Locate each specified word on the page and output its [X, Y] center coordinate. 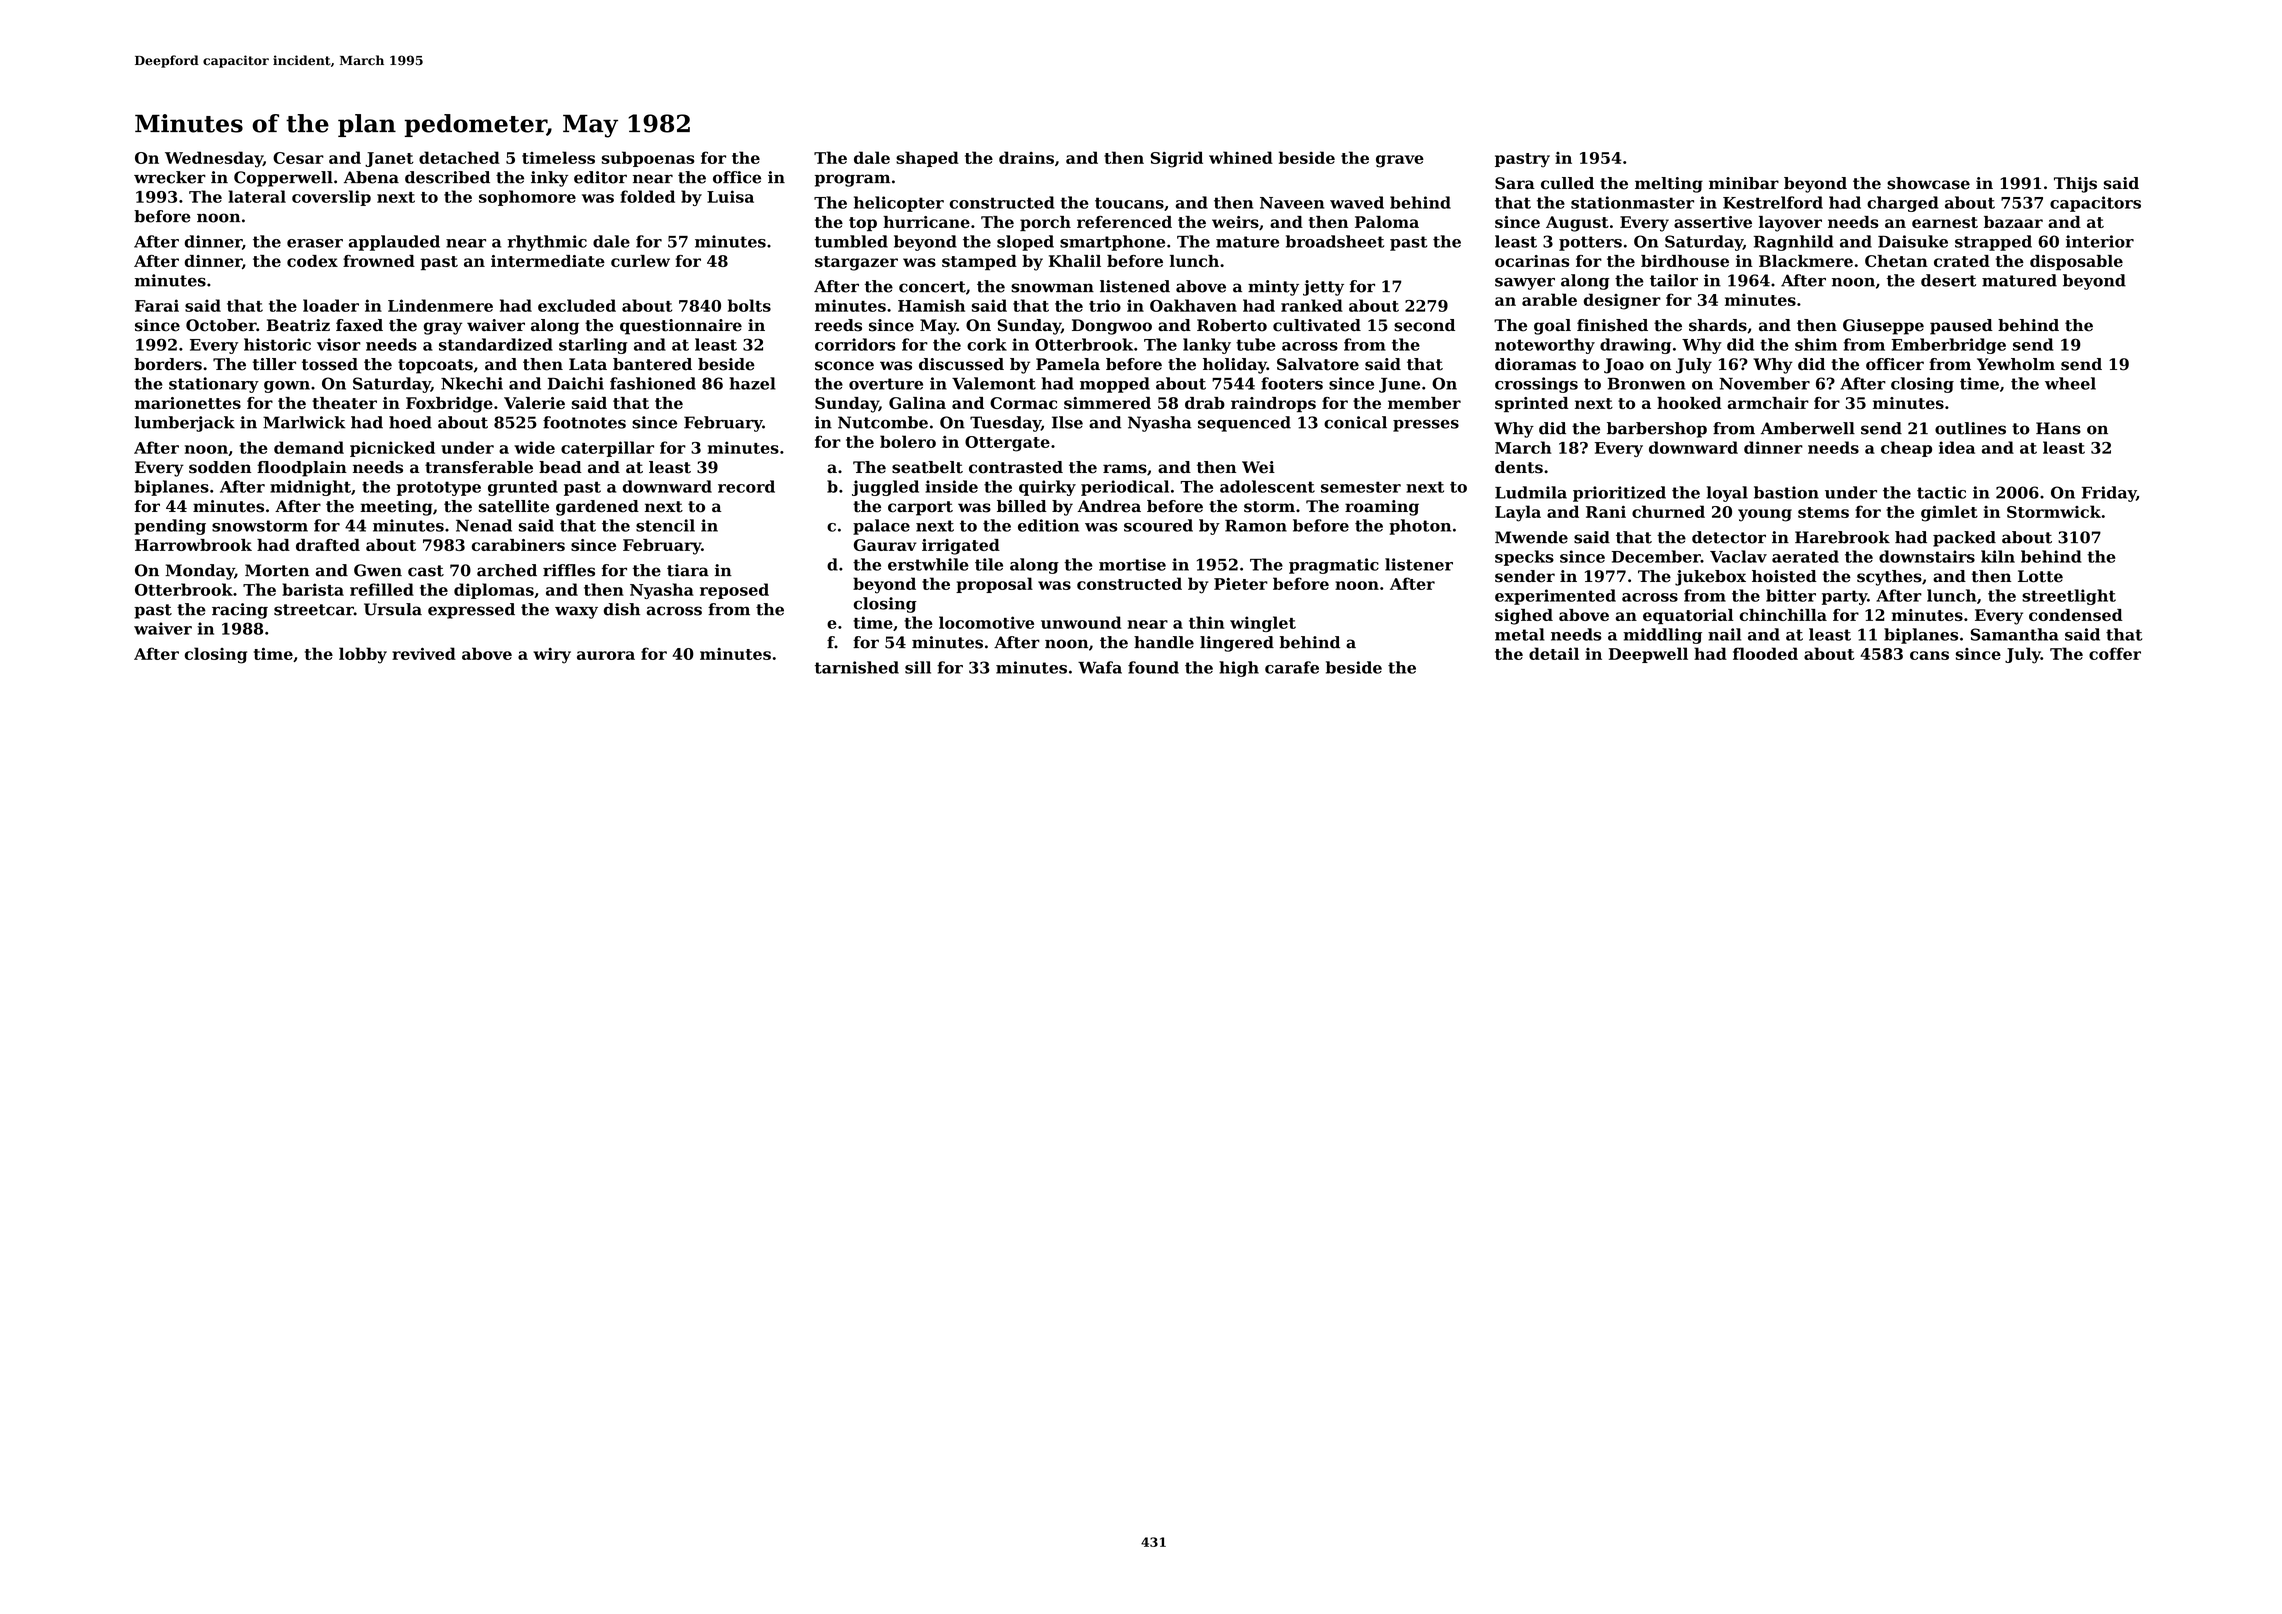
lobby [363, 655]
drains [1026, 157]
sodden [220, 467]
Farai [157, 305]
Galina [917, 403]
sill [918, 667]
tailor [1674, 280]
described [447, 177]
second [1424, 325]
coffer [2115, 653]
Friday [2109, 494]
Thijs [2075, 185]
